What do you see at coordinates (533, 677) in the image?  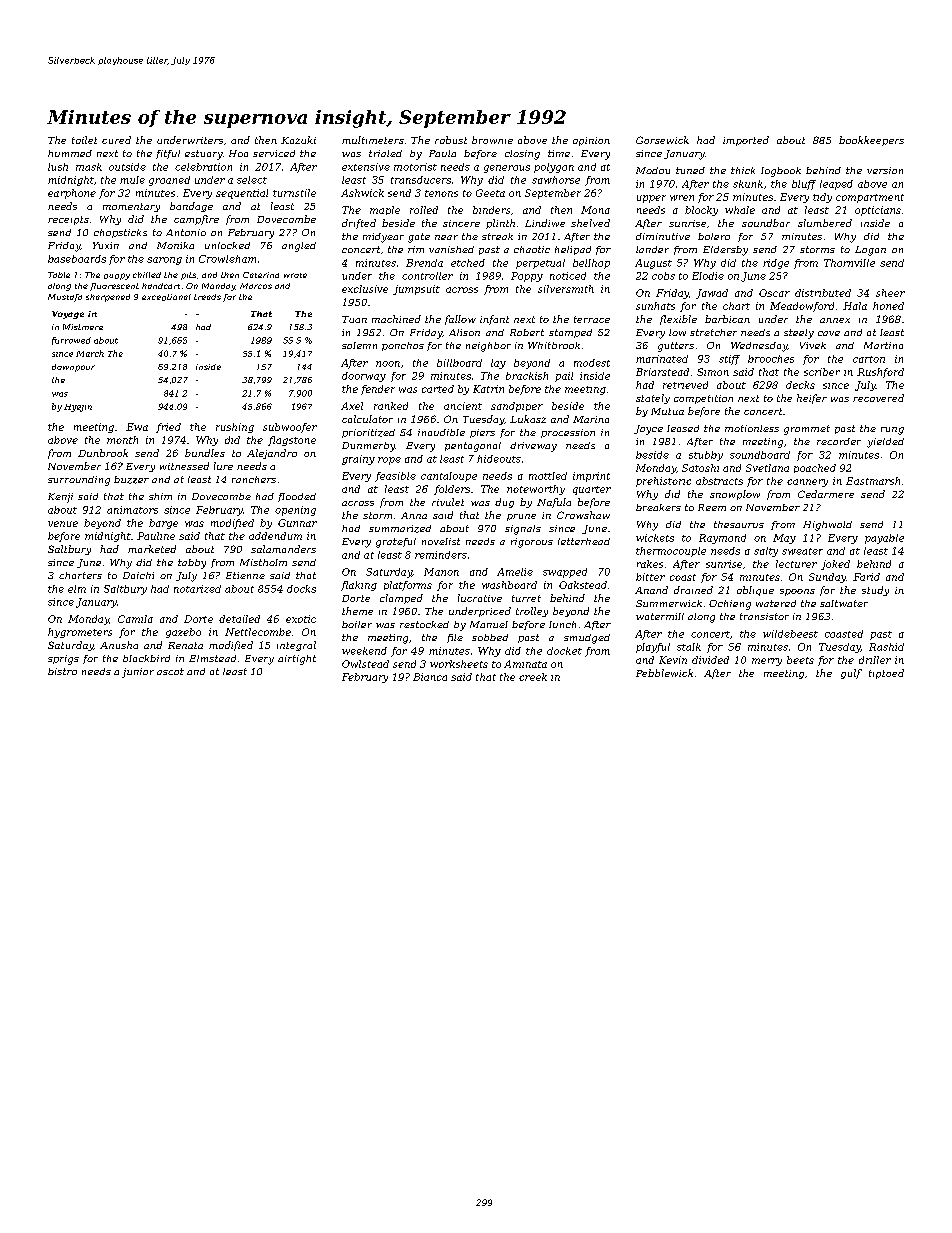 I see `creek` at bounding box center [533, 677].
